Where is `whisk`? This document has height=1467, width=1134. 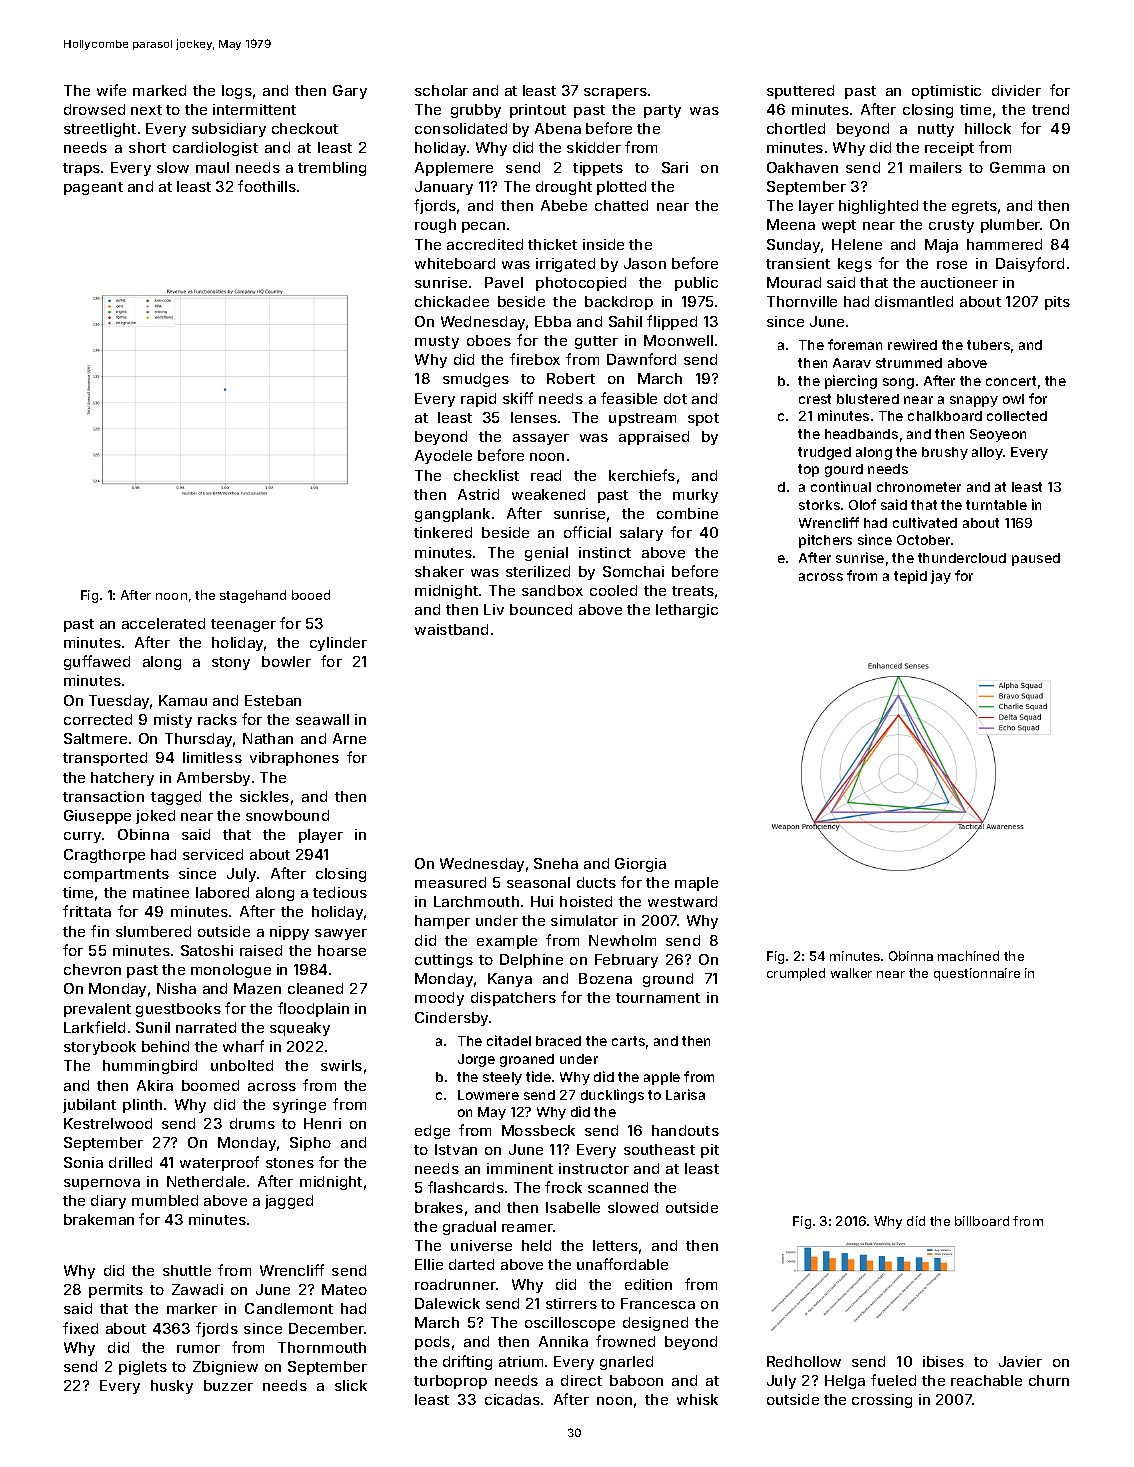 whisk is located at coordinates (697, 1399).
